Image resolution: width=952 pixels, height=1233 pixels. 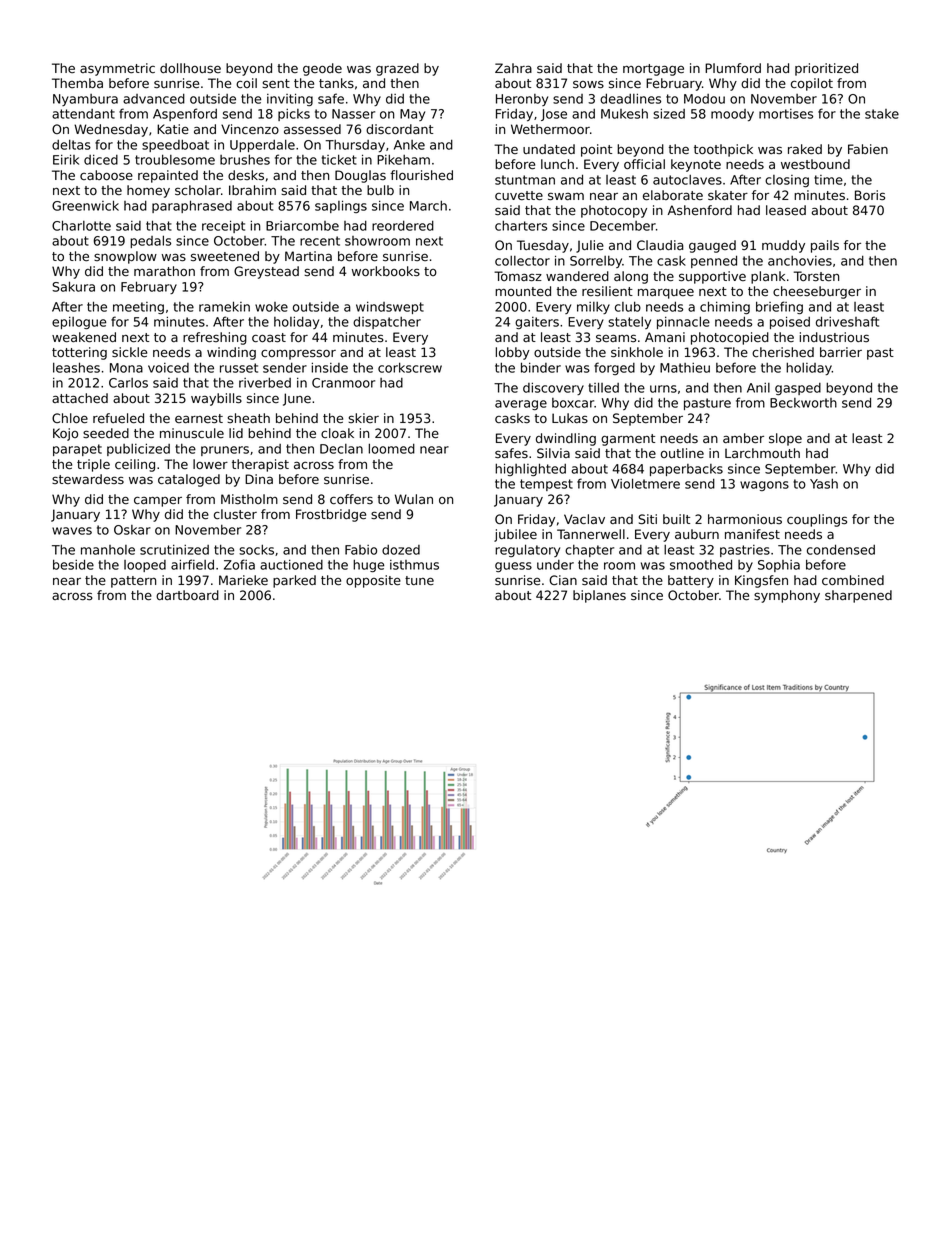 What do you see at coordinates (164, 271) in the page?
I see `marathon` at bounding box center [164, 271].
